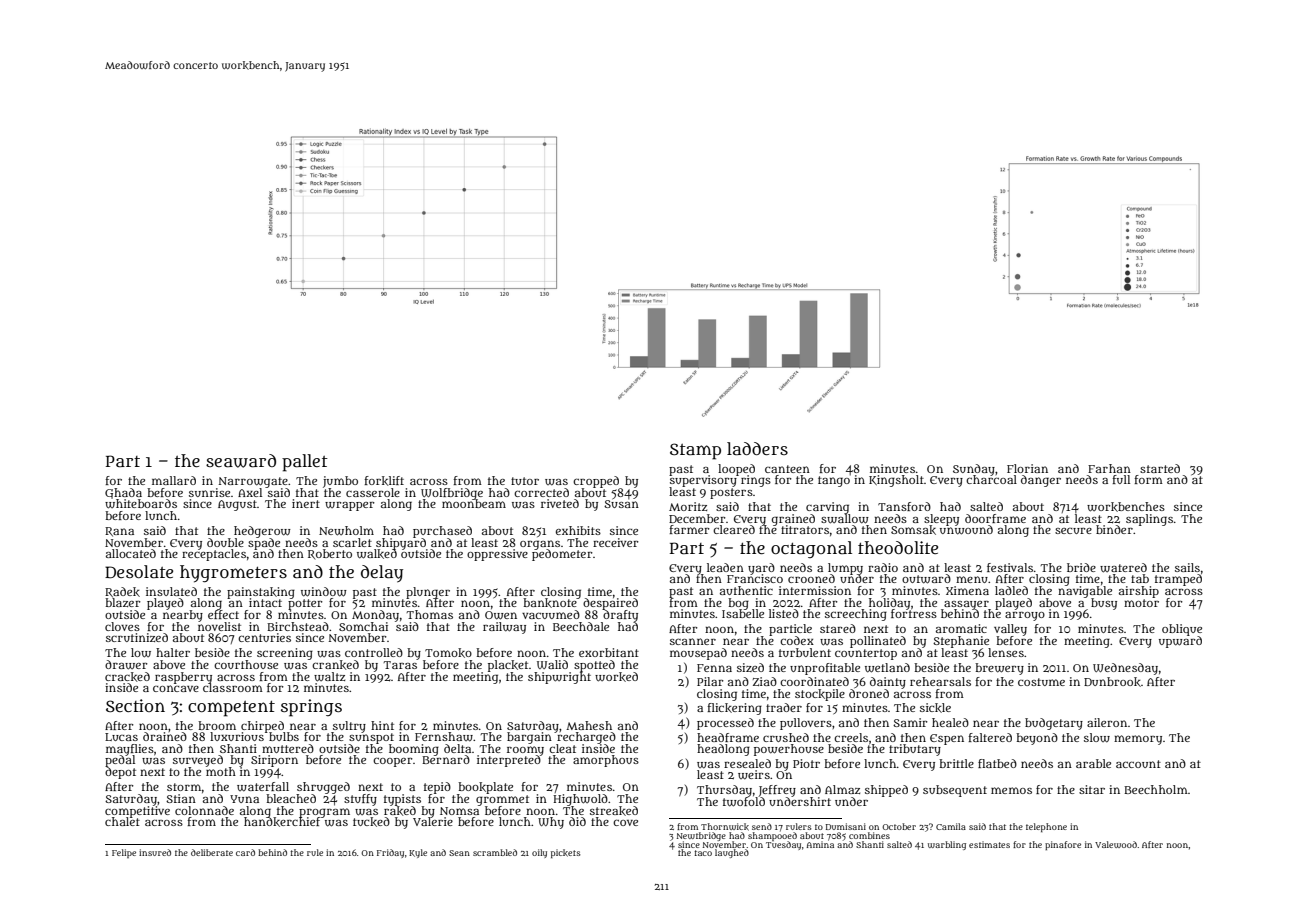 The height and width of the page is (924, 1308). What do you see at coordinates (382, 574) in the page?
I see `delay` at bounding box center [382, 574].
